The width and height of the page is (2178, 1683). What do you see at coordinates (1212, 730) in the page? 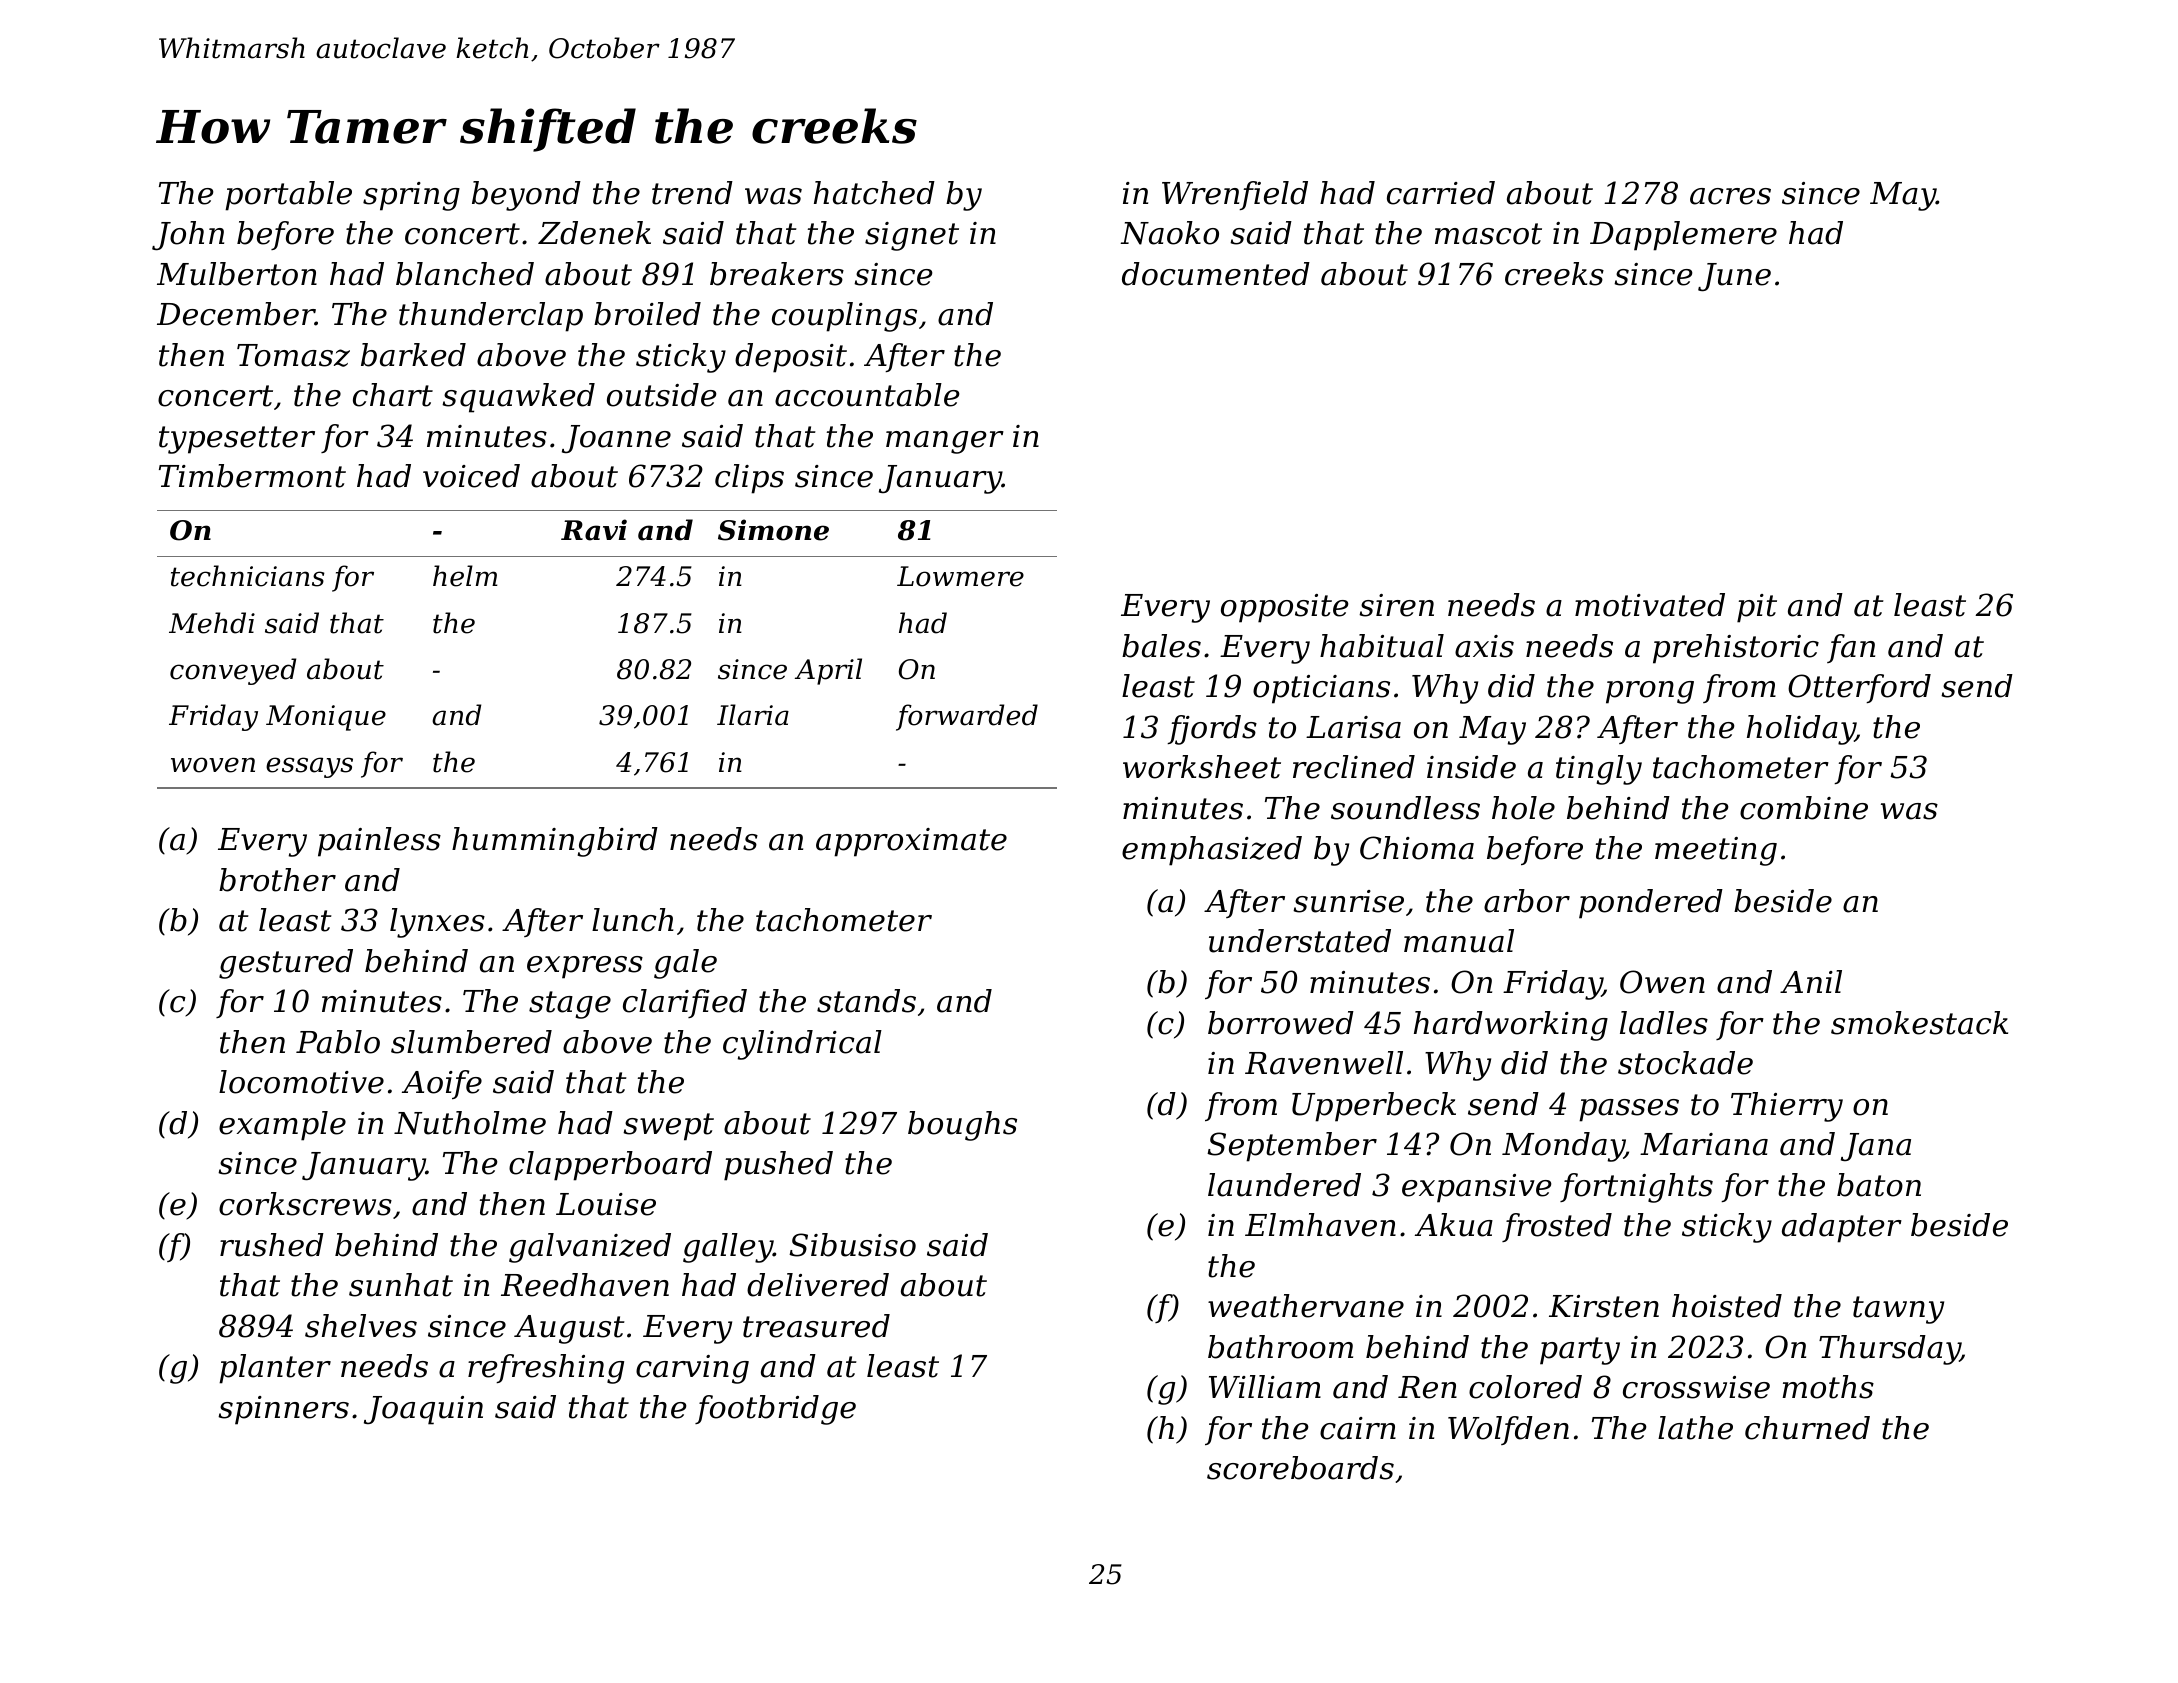
I see `fjords` at bounding box center [1212, 730].
